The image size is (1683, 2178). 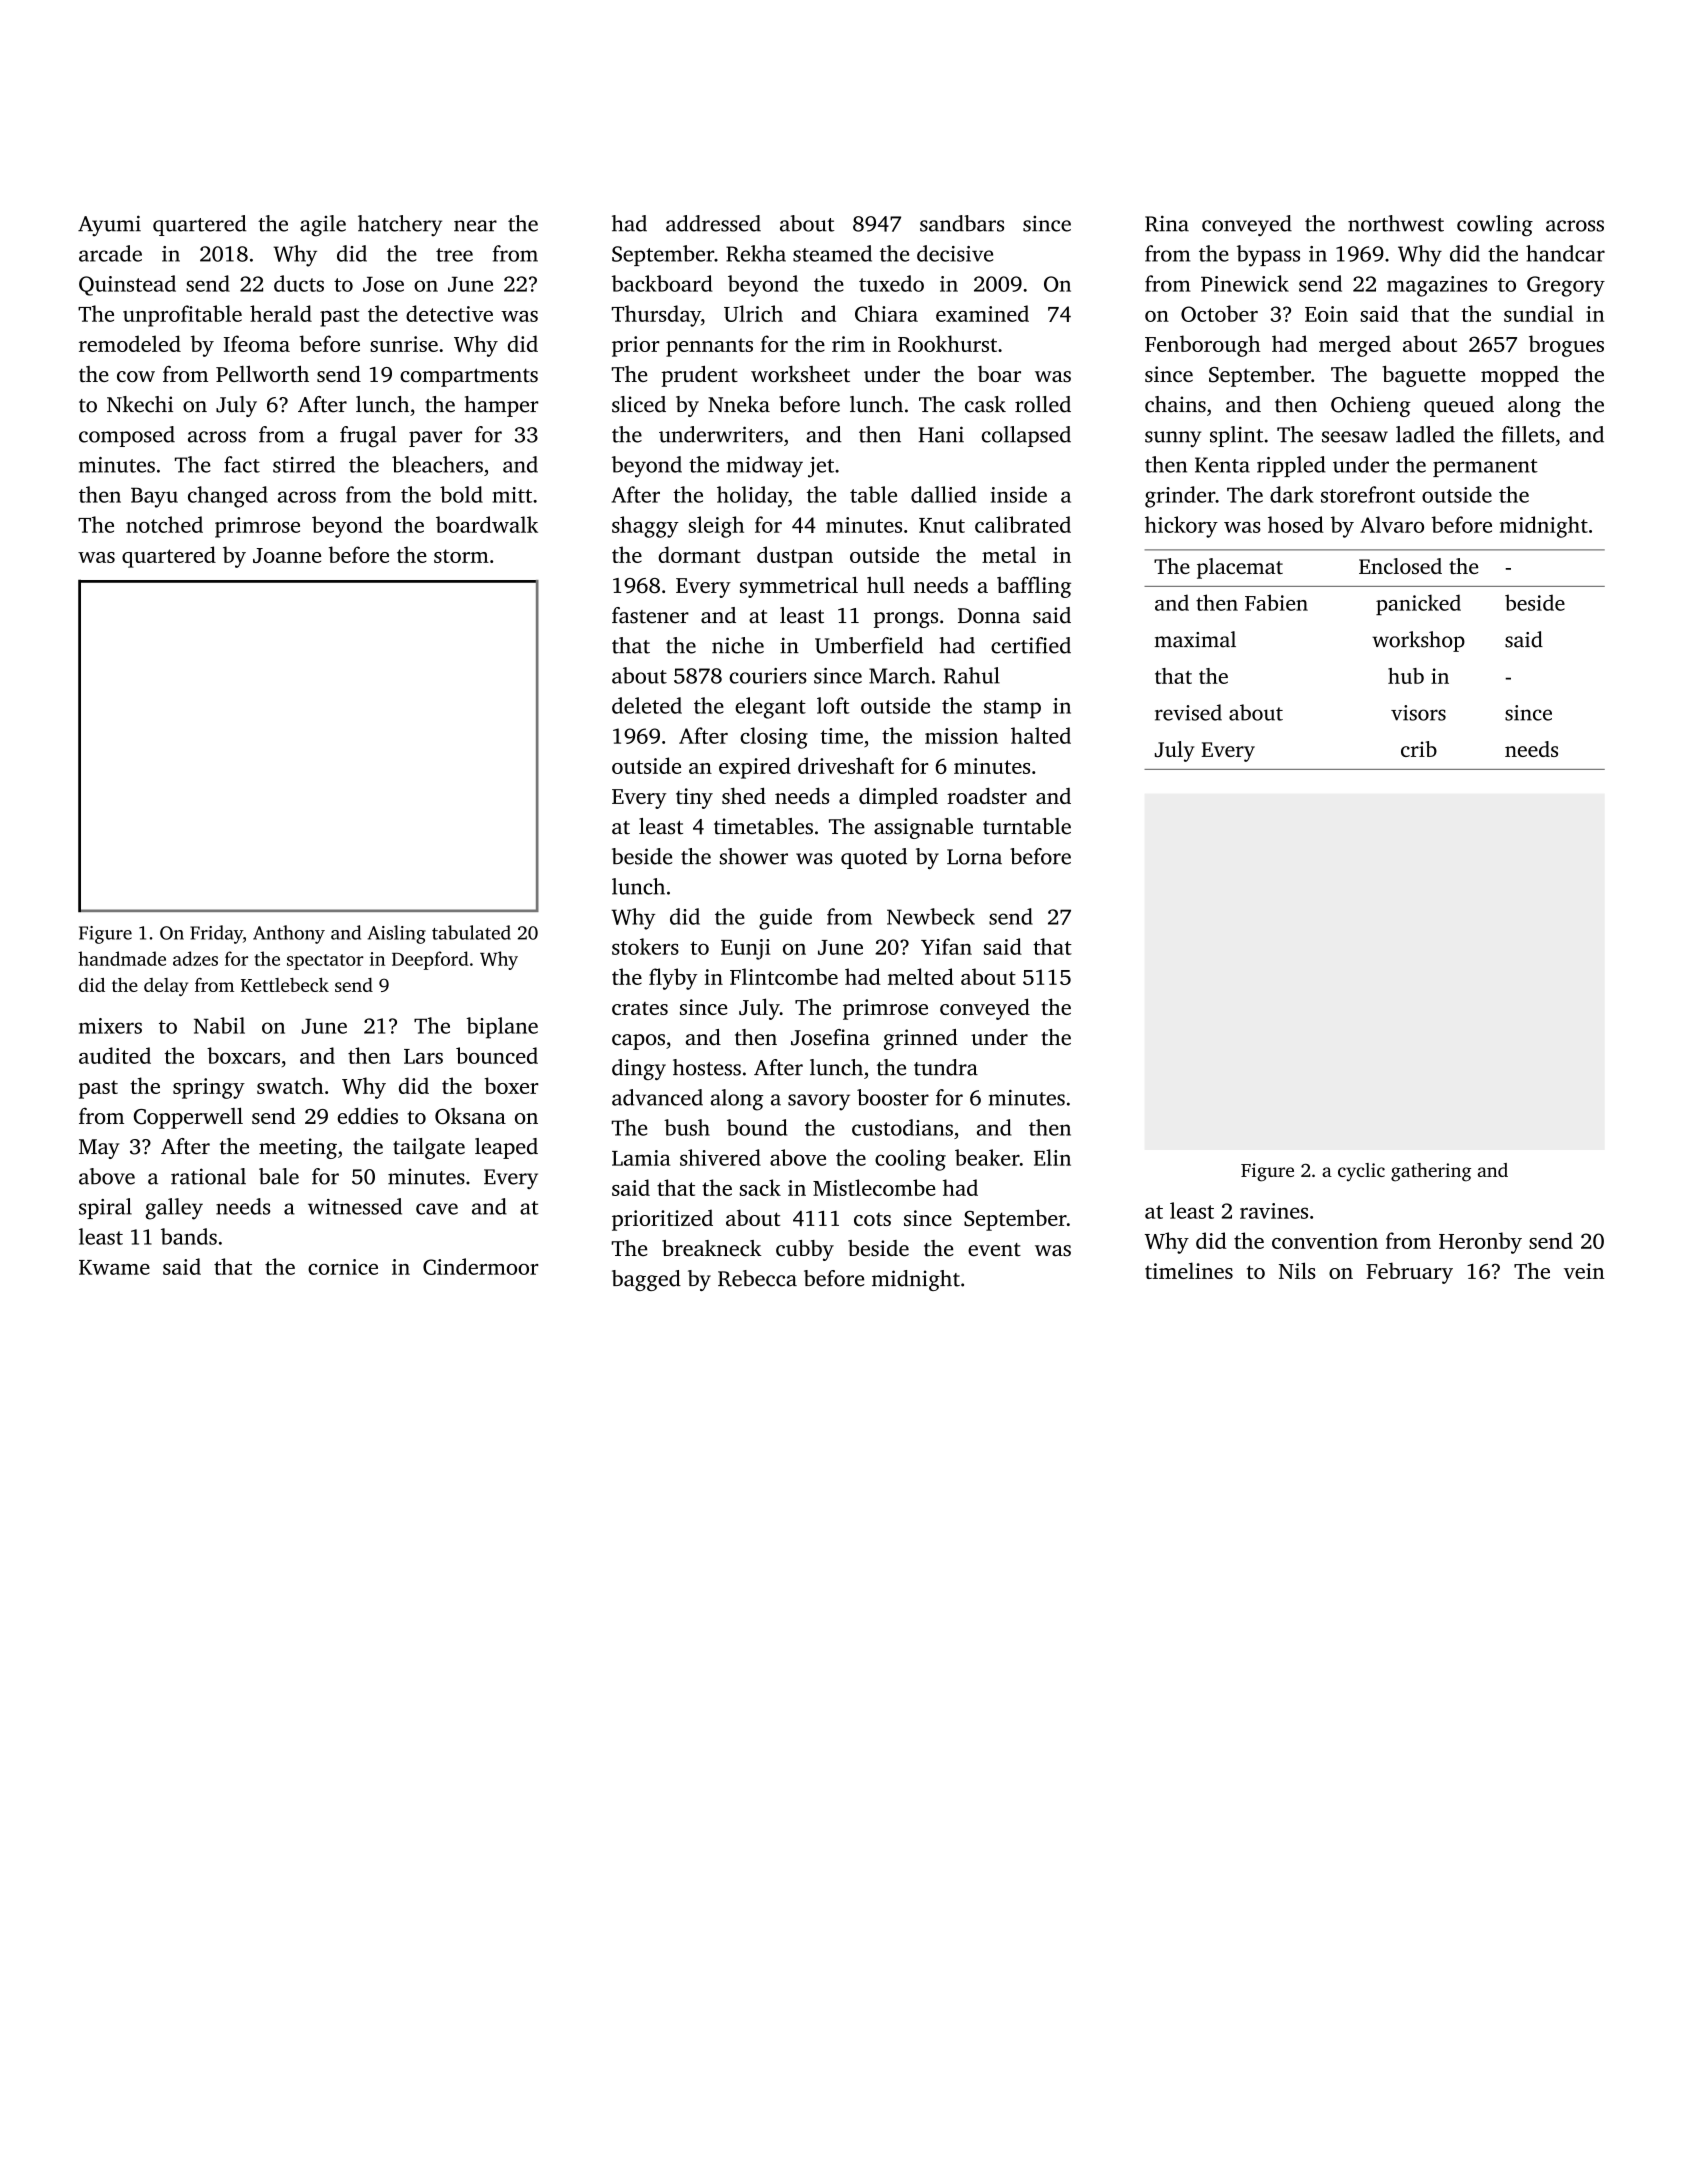 What do you see at coordinates (699, 376) in the screenshot?
I see `prudent` at bounding box center [699, 376].
